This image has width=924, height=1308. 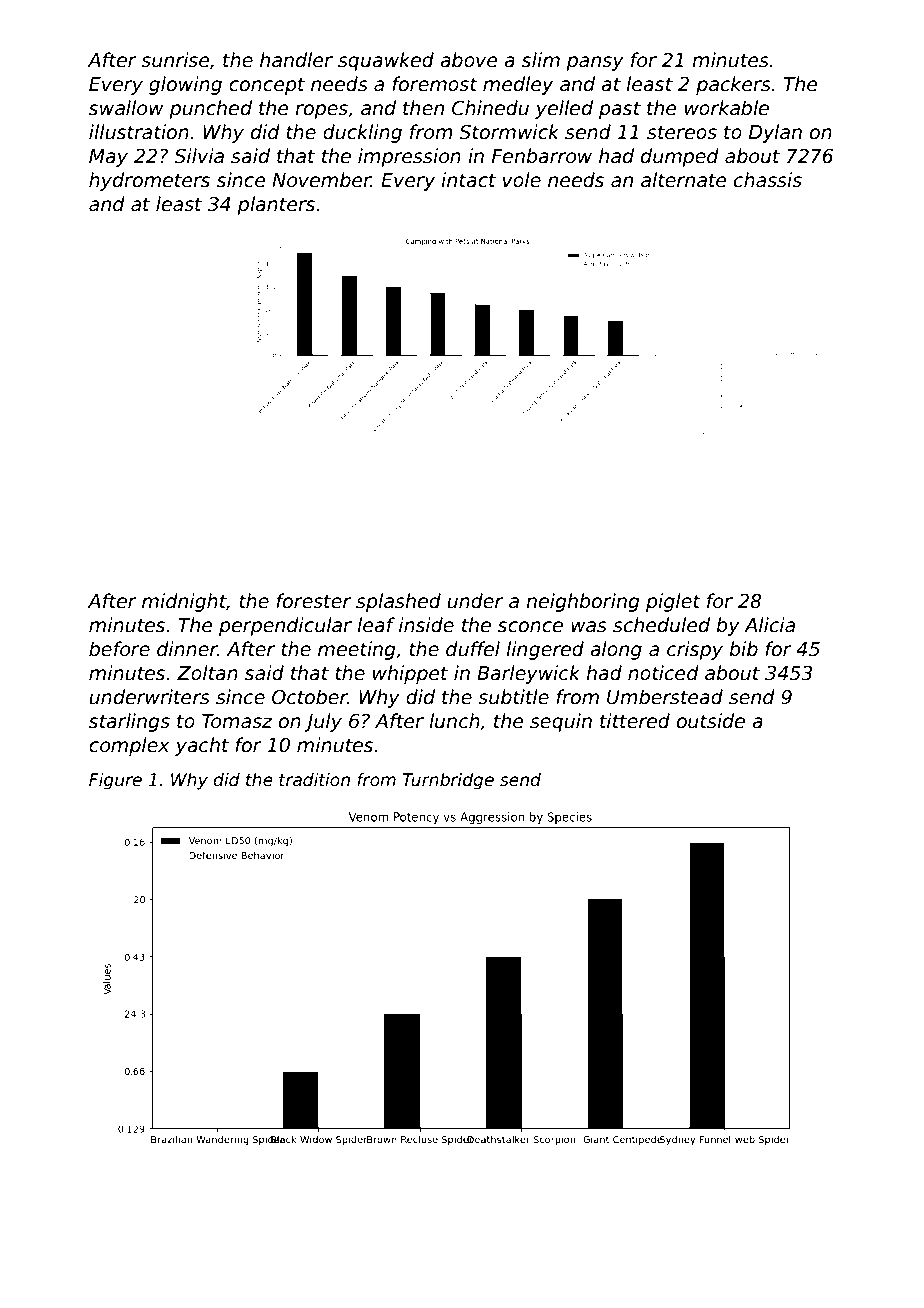 I want to click on tradition, so click(x=314, y=780).
